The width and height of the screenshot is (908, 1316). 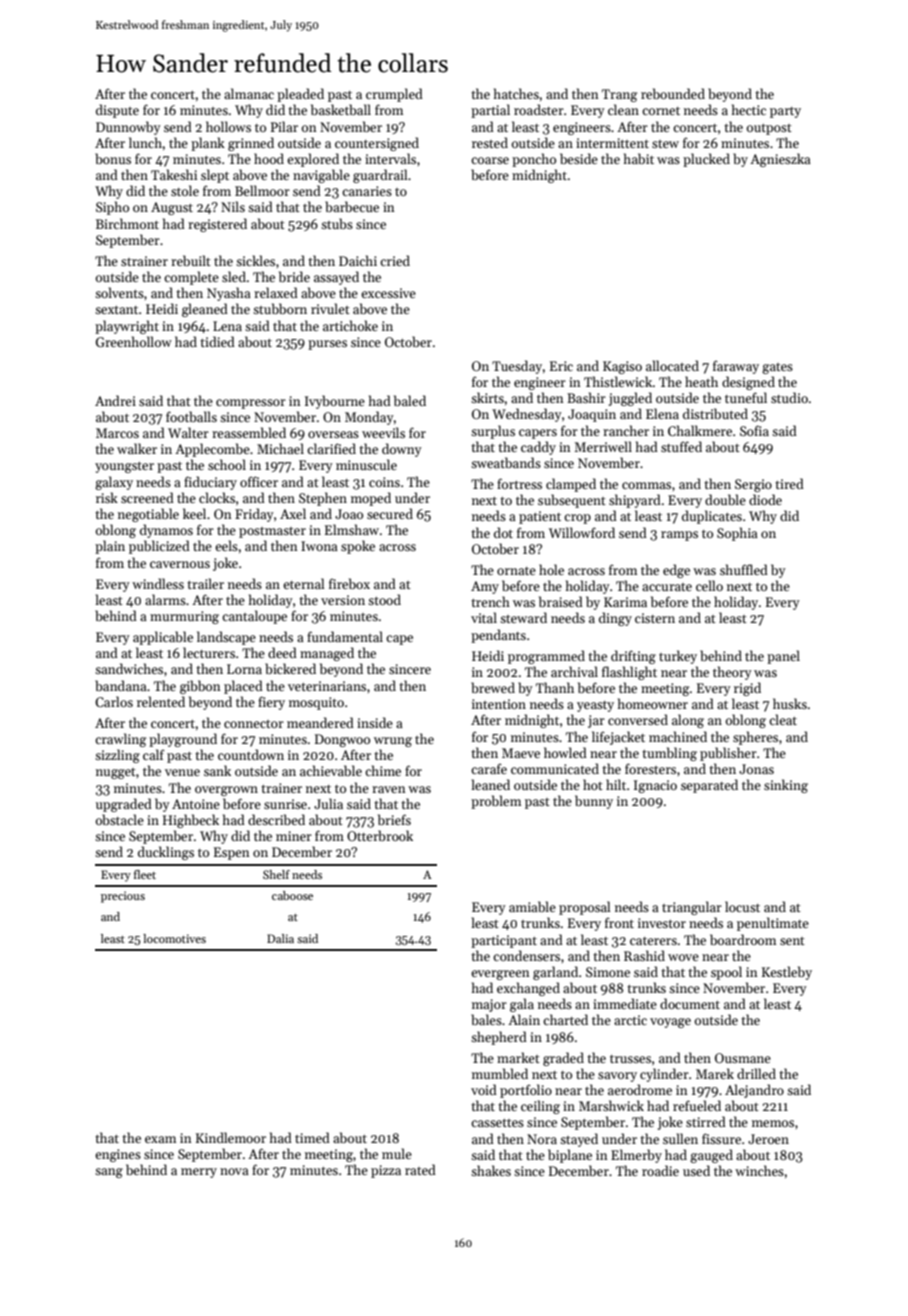 What do you see at coordinates (672, 365) in the screenshot?
I see `allocated` at bounding box center [672, 365].
